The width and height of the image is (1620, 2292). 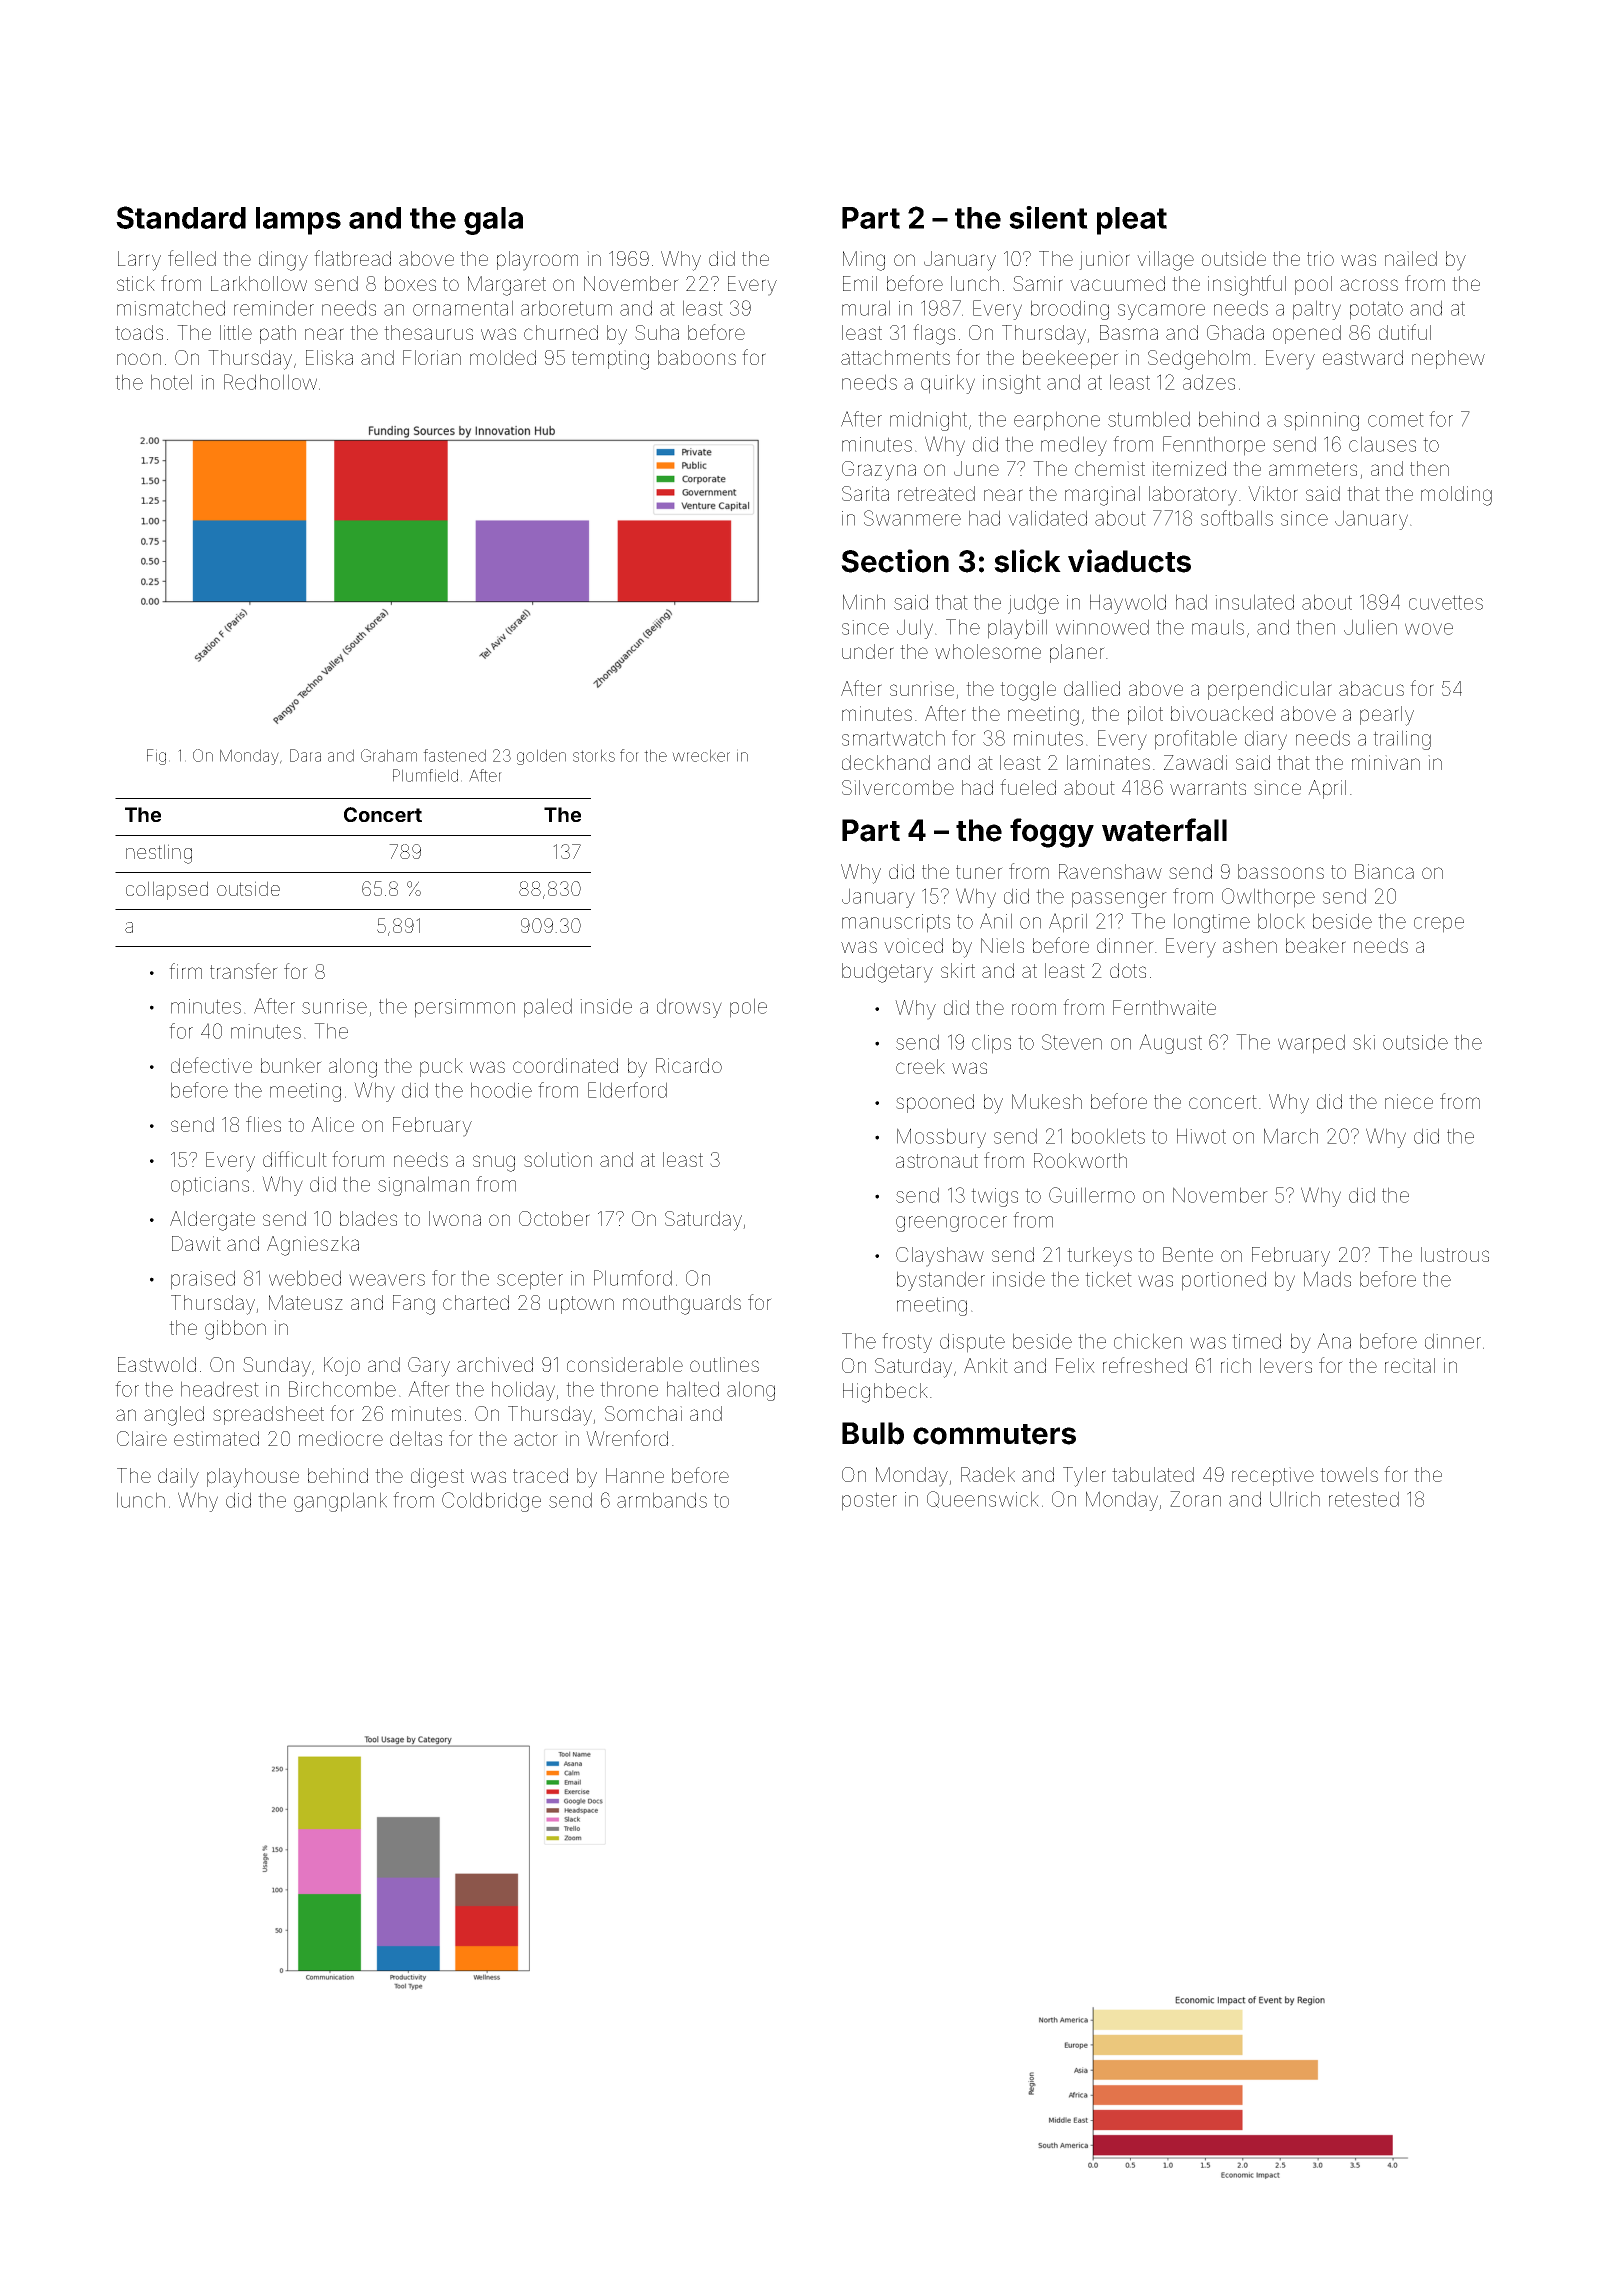 I want to click on gala, so click(x=493, y=221).
